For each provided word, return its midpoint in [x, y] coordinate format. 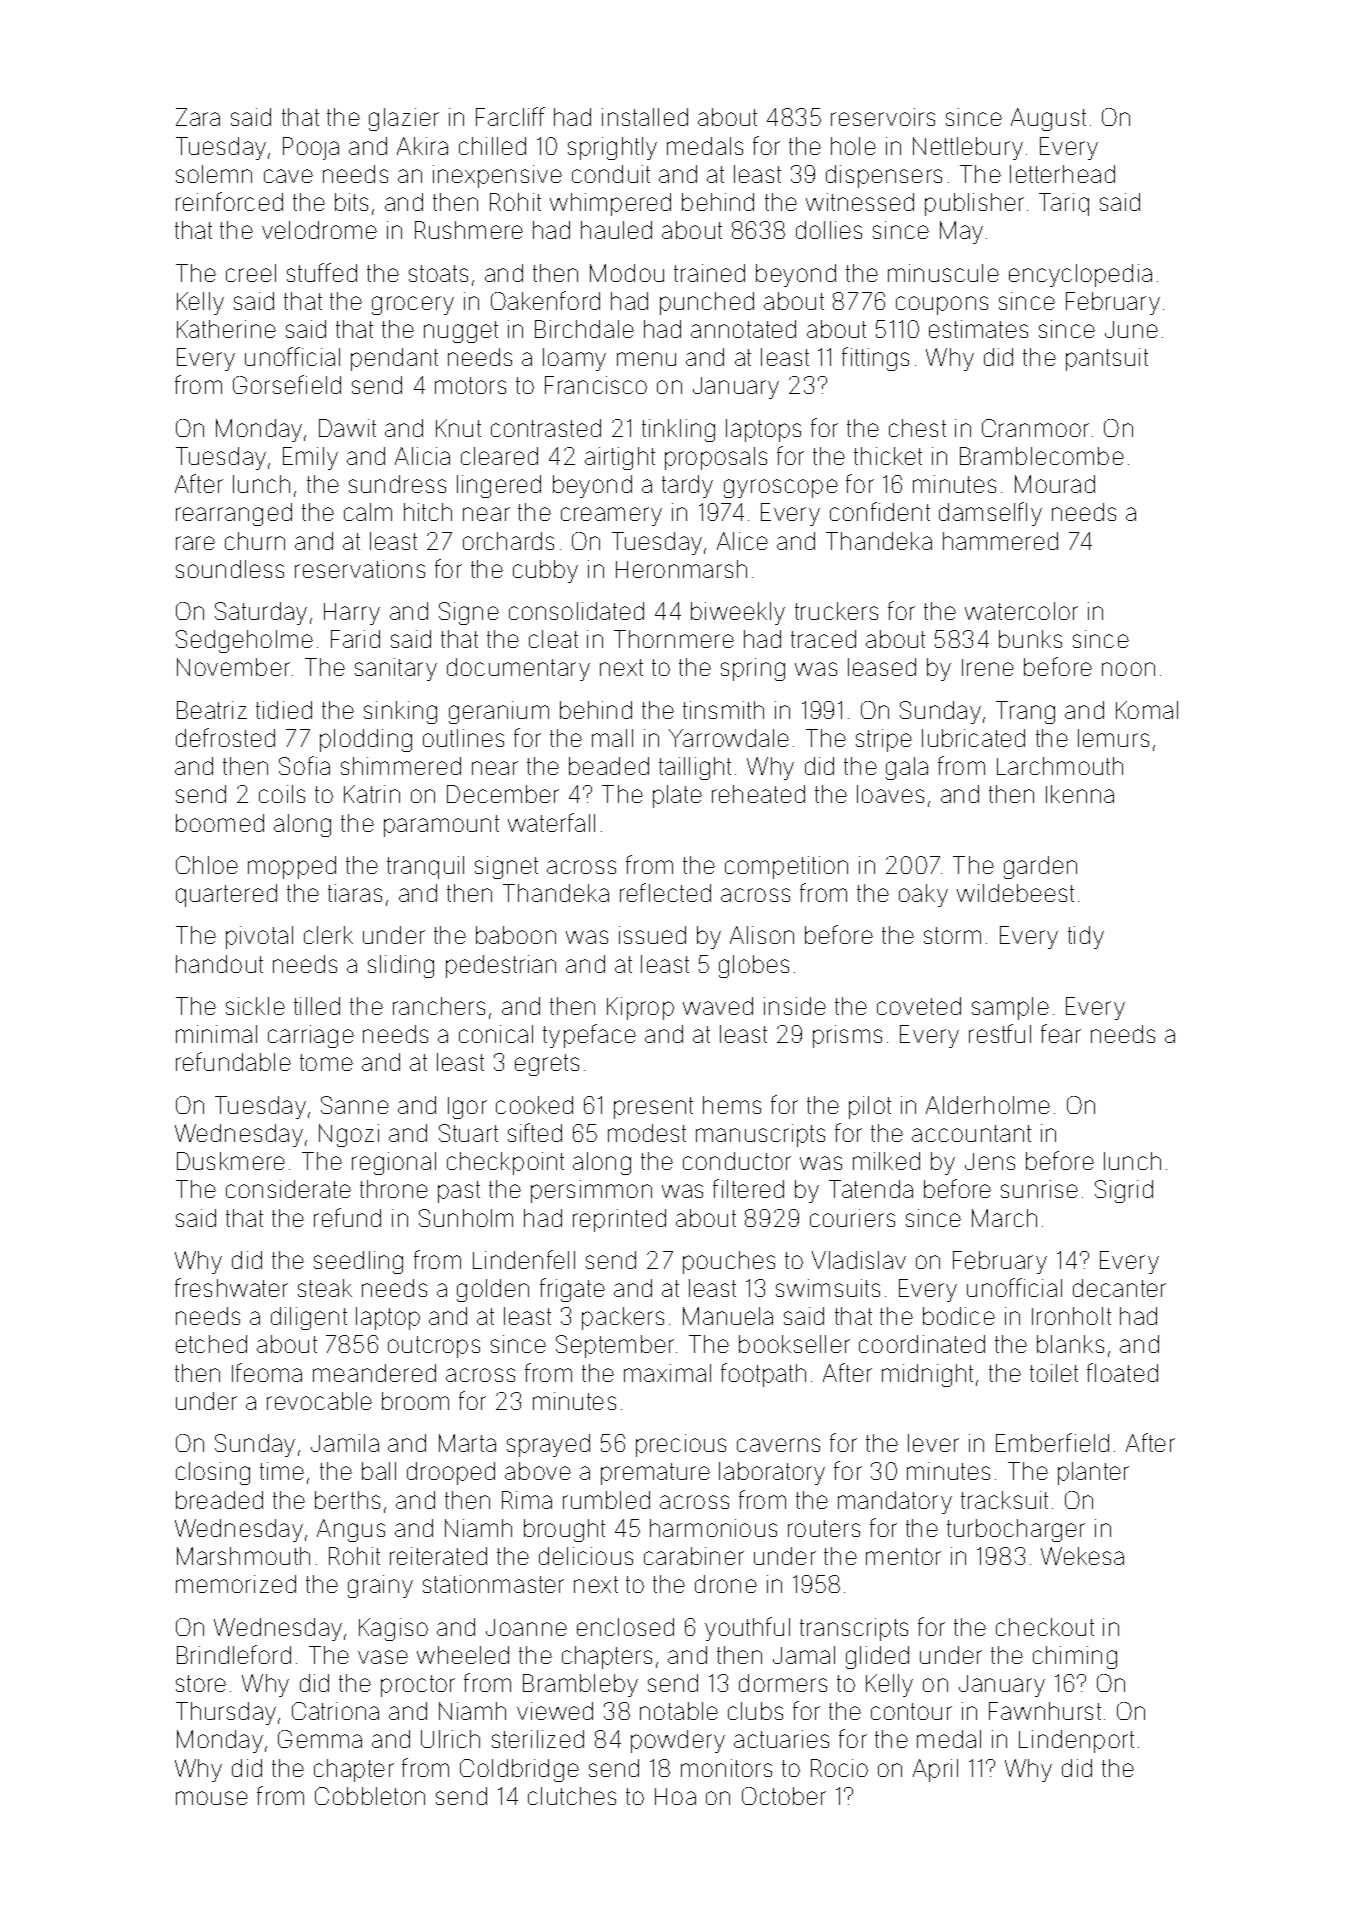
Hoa [675, 1796]
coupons [942, 305]
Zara [198, 117]
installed [645, 117]
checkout [1045, 1627]
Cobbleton [370, 1796]
